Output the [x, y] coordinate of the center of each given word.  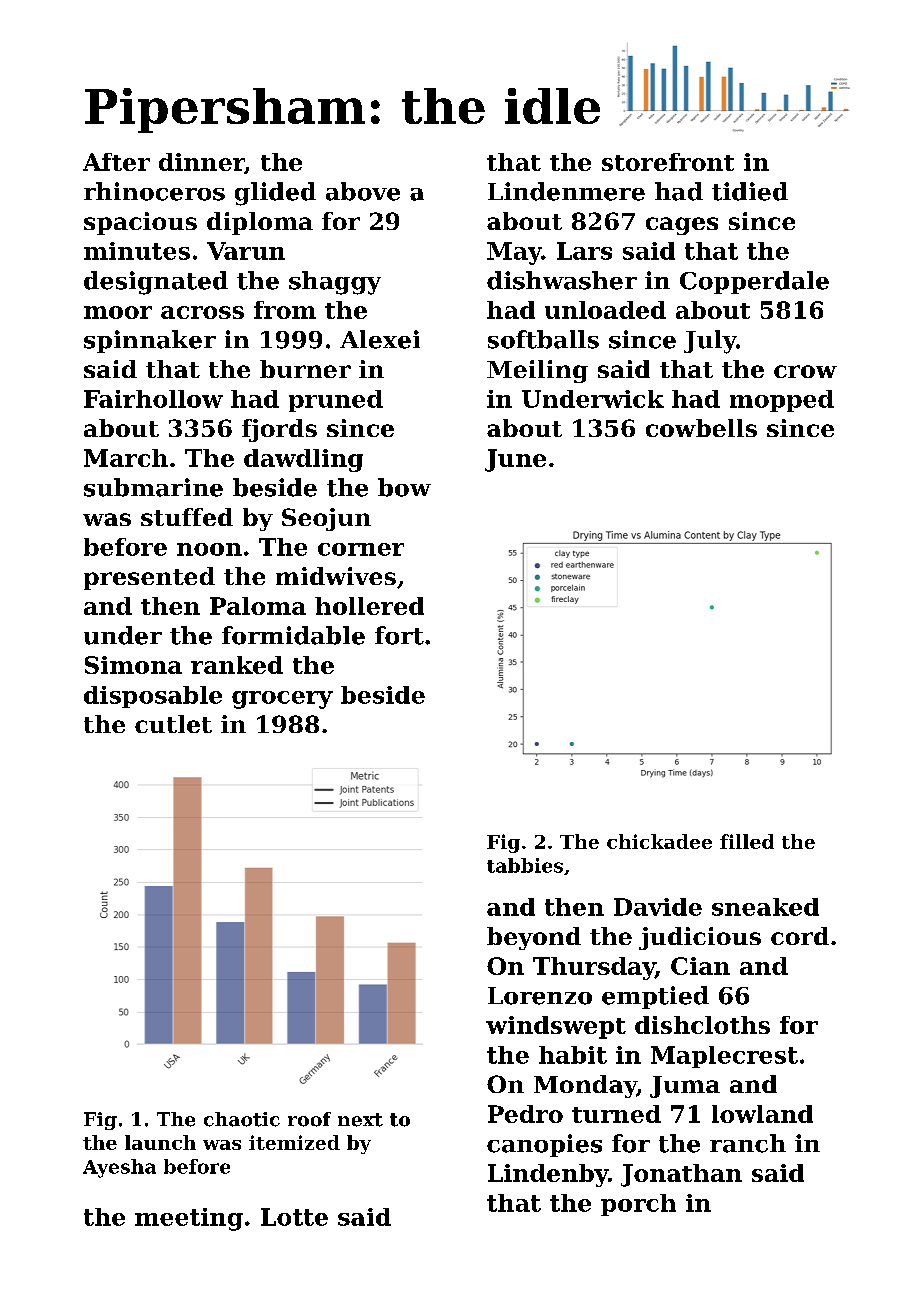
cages [682, 226]
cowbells [701, 428]
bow [404, 487]
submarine [153, 487]
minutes [137, 251]
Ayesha [119, 1168]
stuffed [187, 517]
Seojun [326, 519]
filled [747, 841]
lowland [762, 1114]
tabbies [525, 865]
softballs [543, 339]
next [360, 1120]
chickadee [659, 841]
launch [160, 1142]
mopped [782, 401]
